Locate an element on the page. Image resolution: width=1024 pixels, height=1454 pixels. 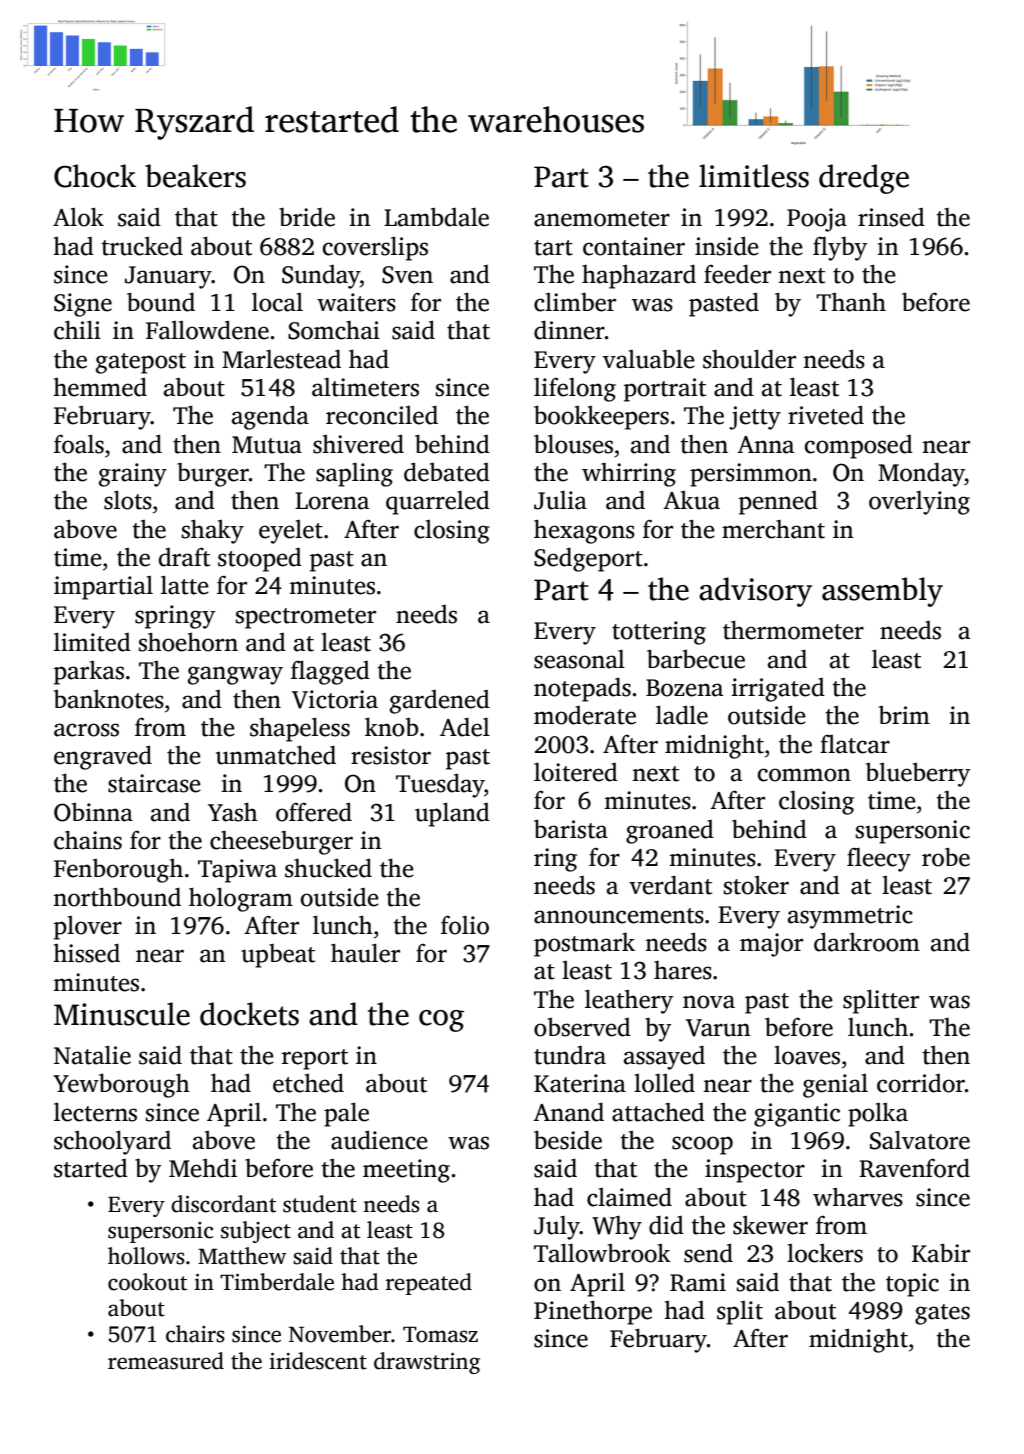
Chock is located at coordinates (95, 176).
